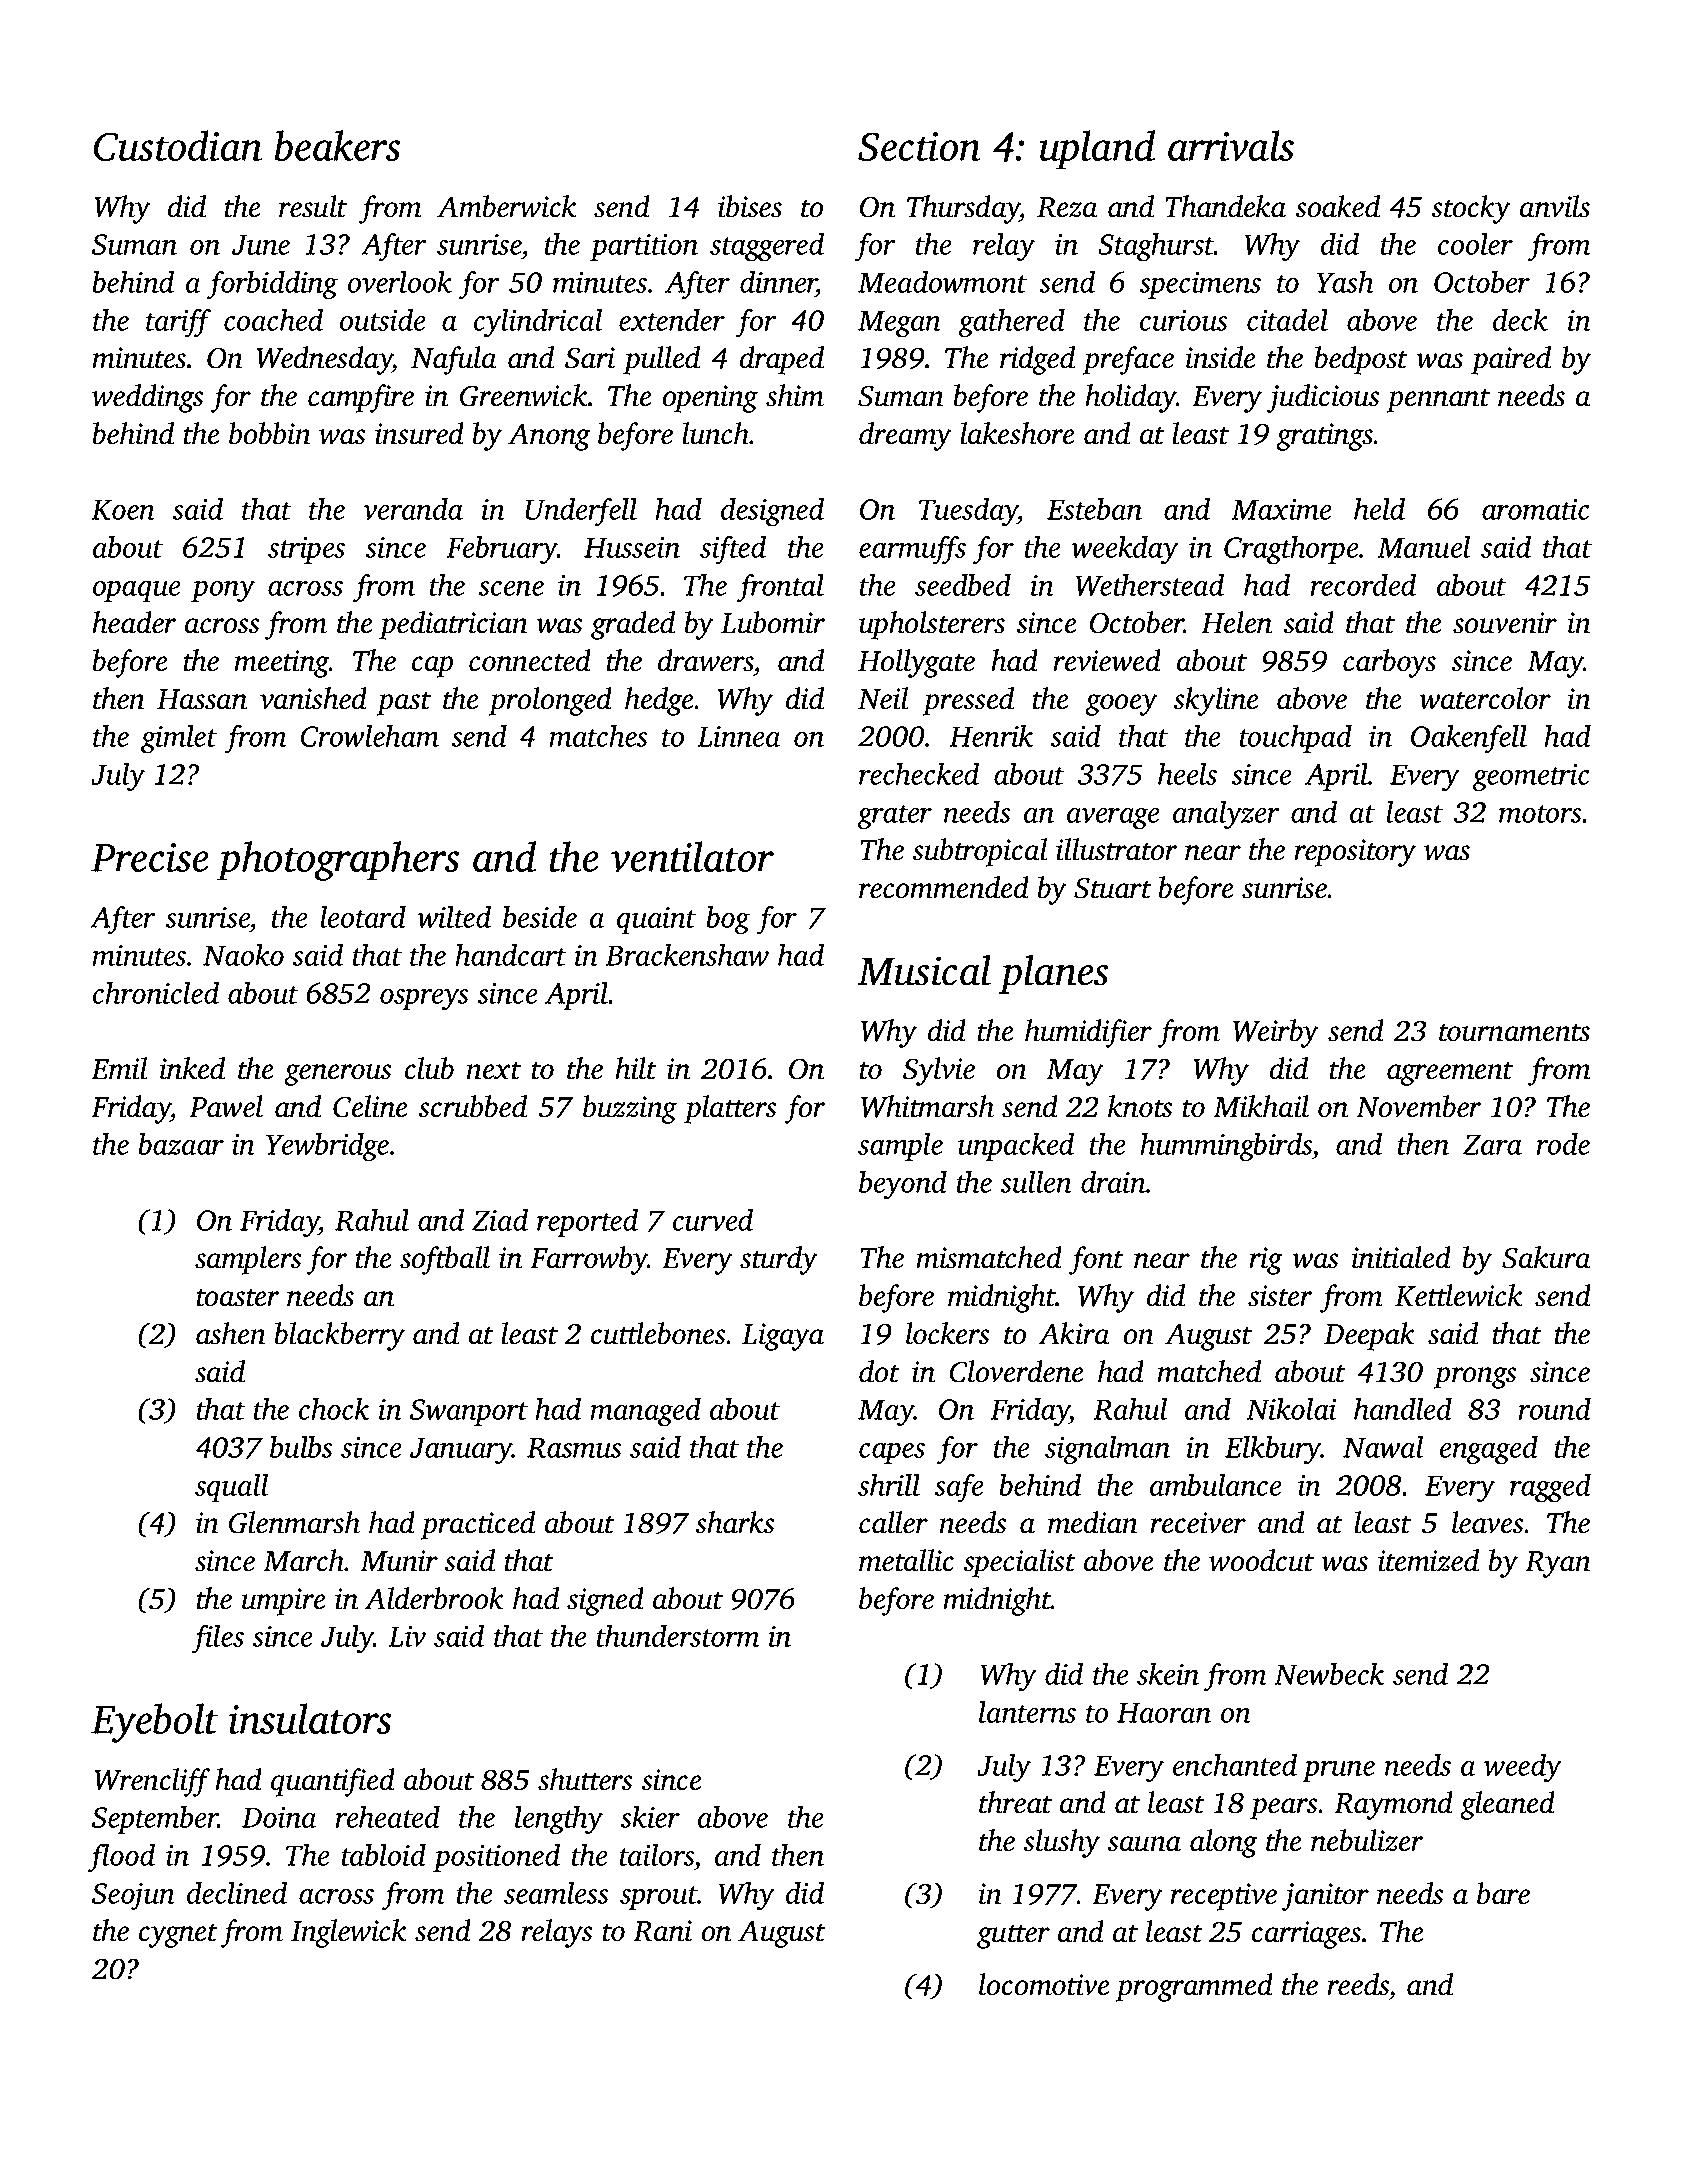 The image size is (1683, 2178). Describe the element at coordinates (879, 1371) in the document. I see `dot` at that location.
